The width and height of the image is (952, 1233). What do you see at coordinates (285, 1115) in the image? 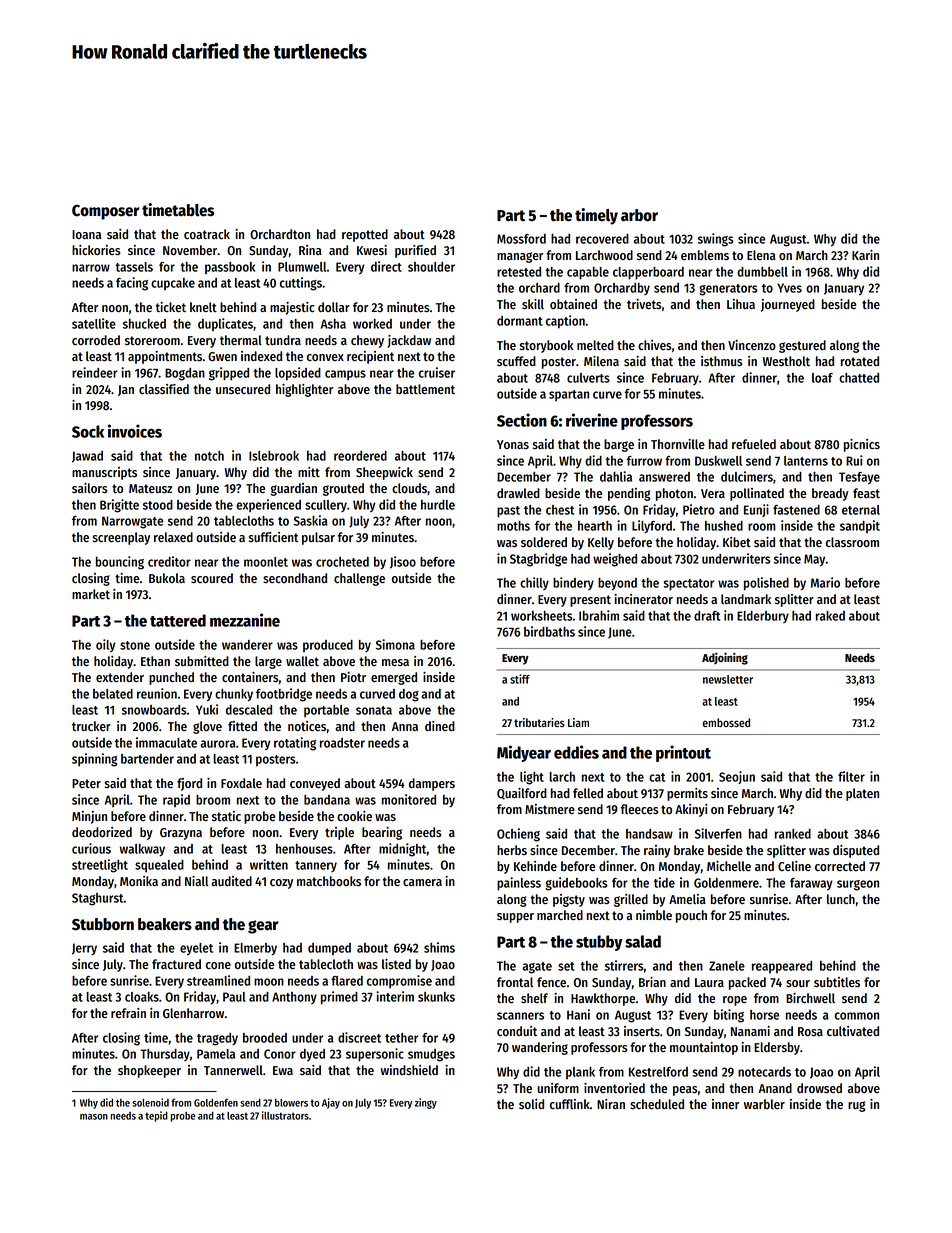
I see `illustrators` at bounding box center [285, 1115].
